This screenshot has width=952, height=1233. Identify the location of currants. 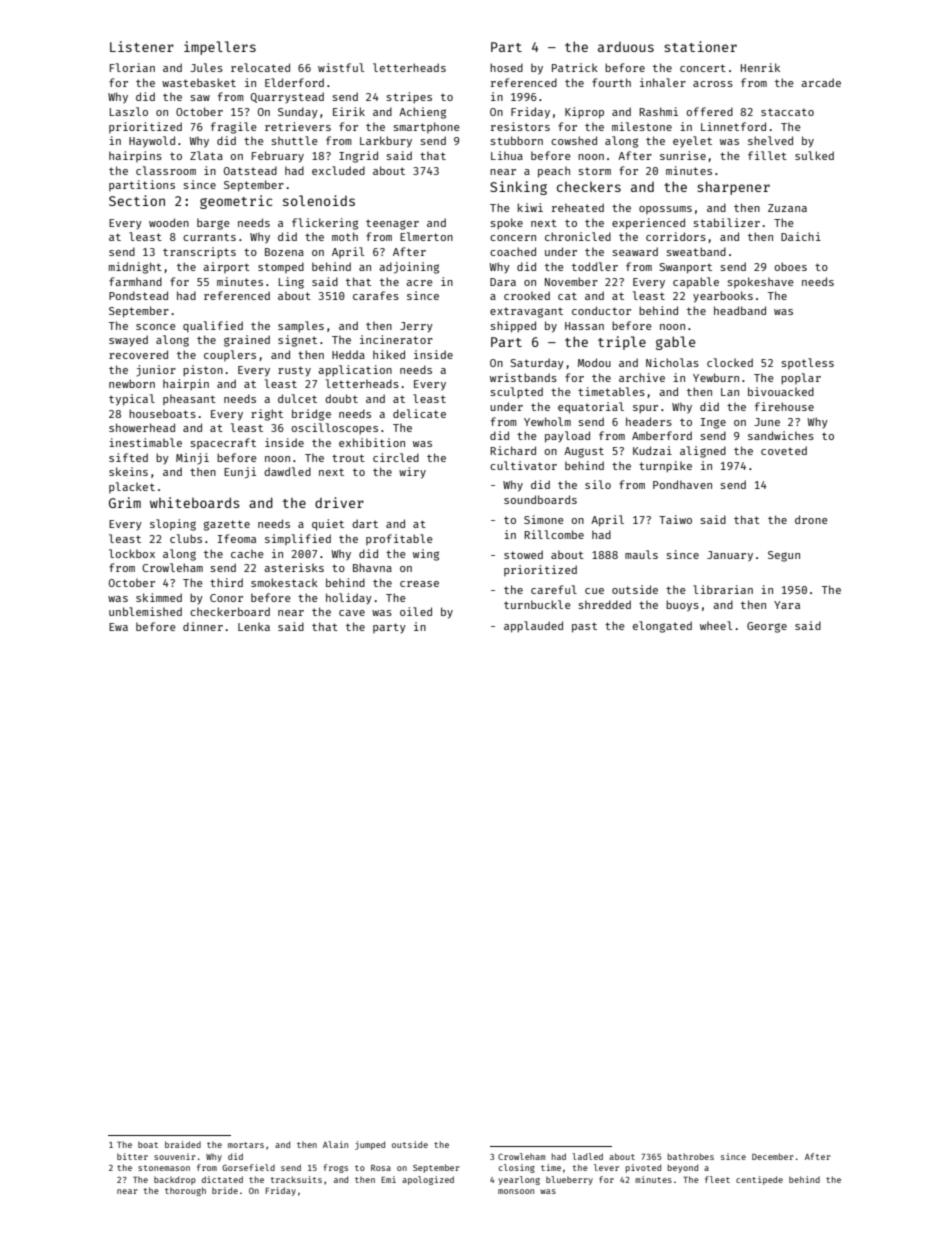
(209, 237).
